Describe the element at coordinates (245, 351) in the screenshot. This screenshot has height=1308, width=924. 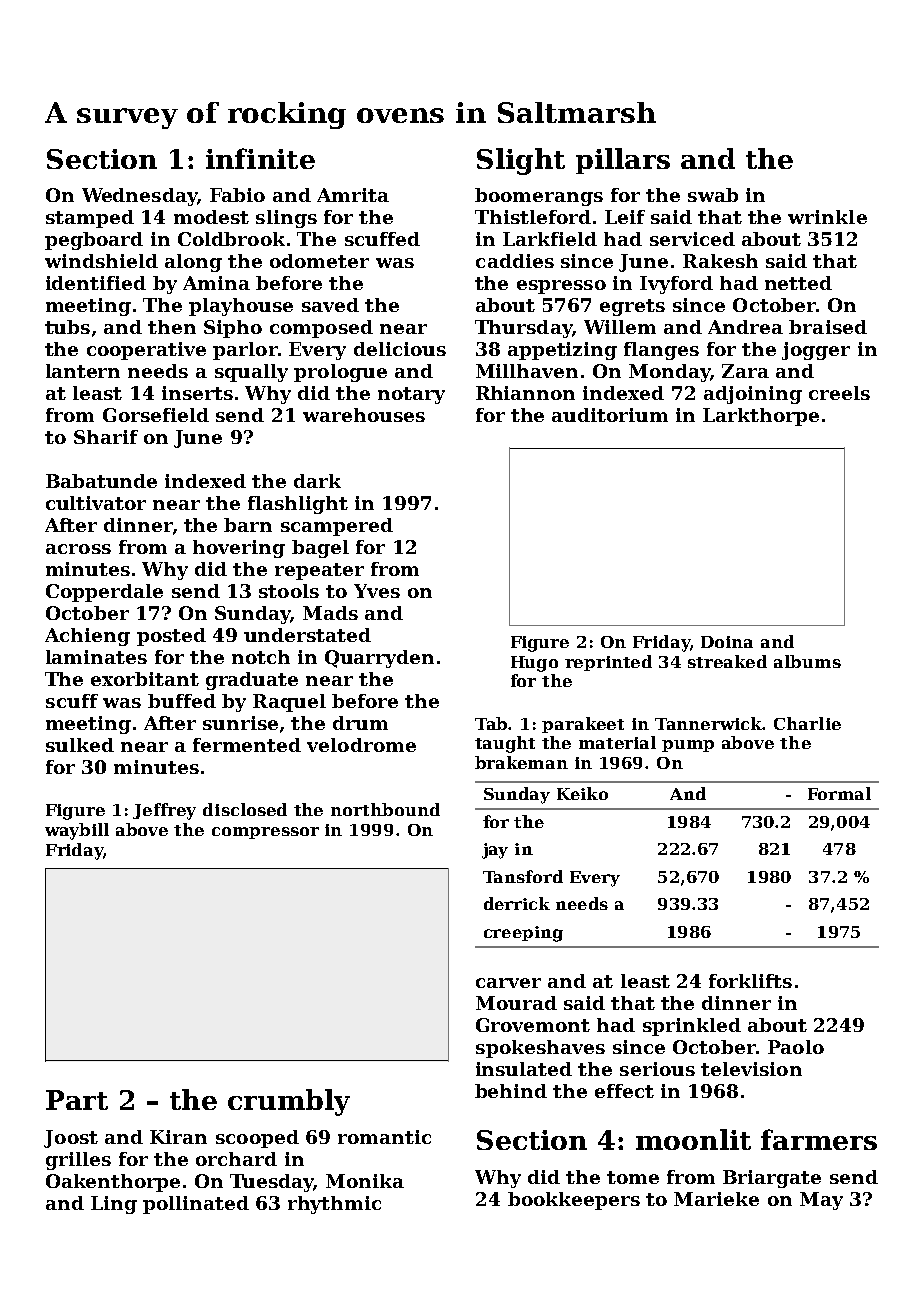
I see `parlor` at that location.
